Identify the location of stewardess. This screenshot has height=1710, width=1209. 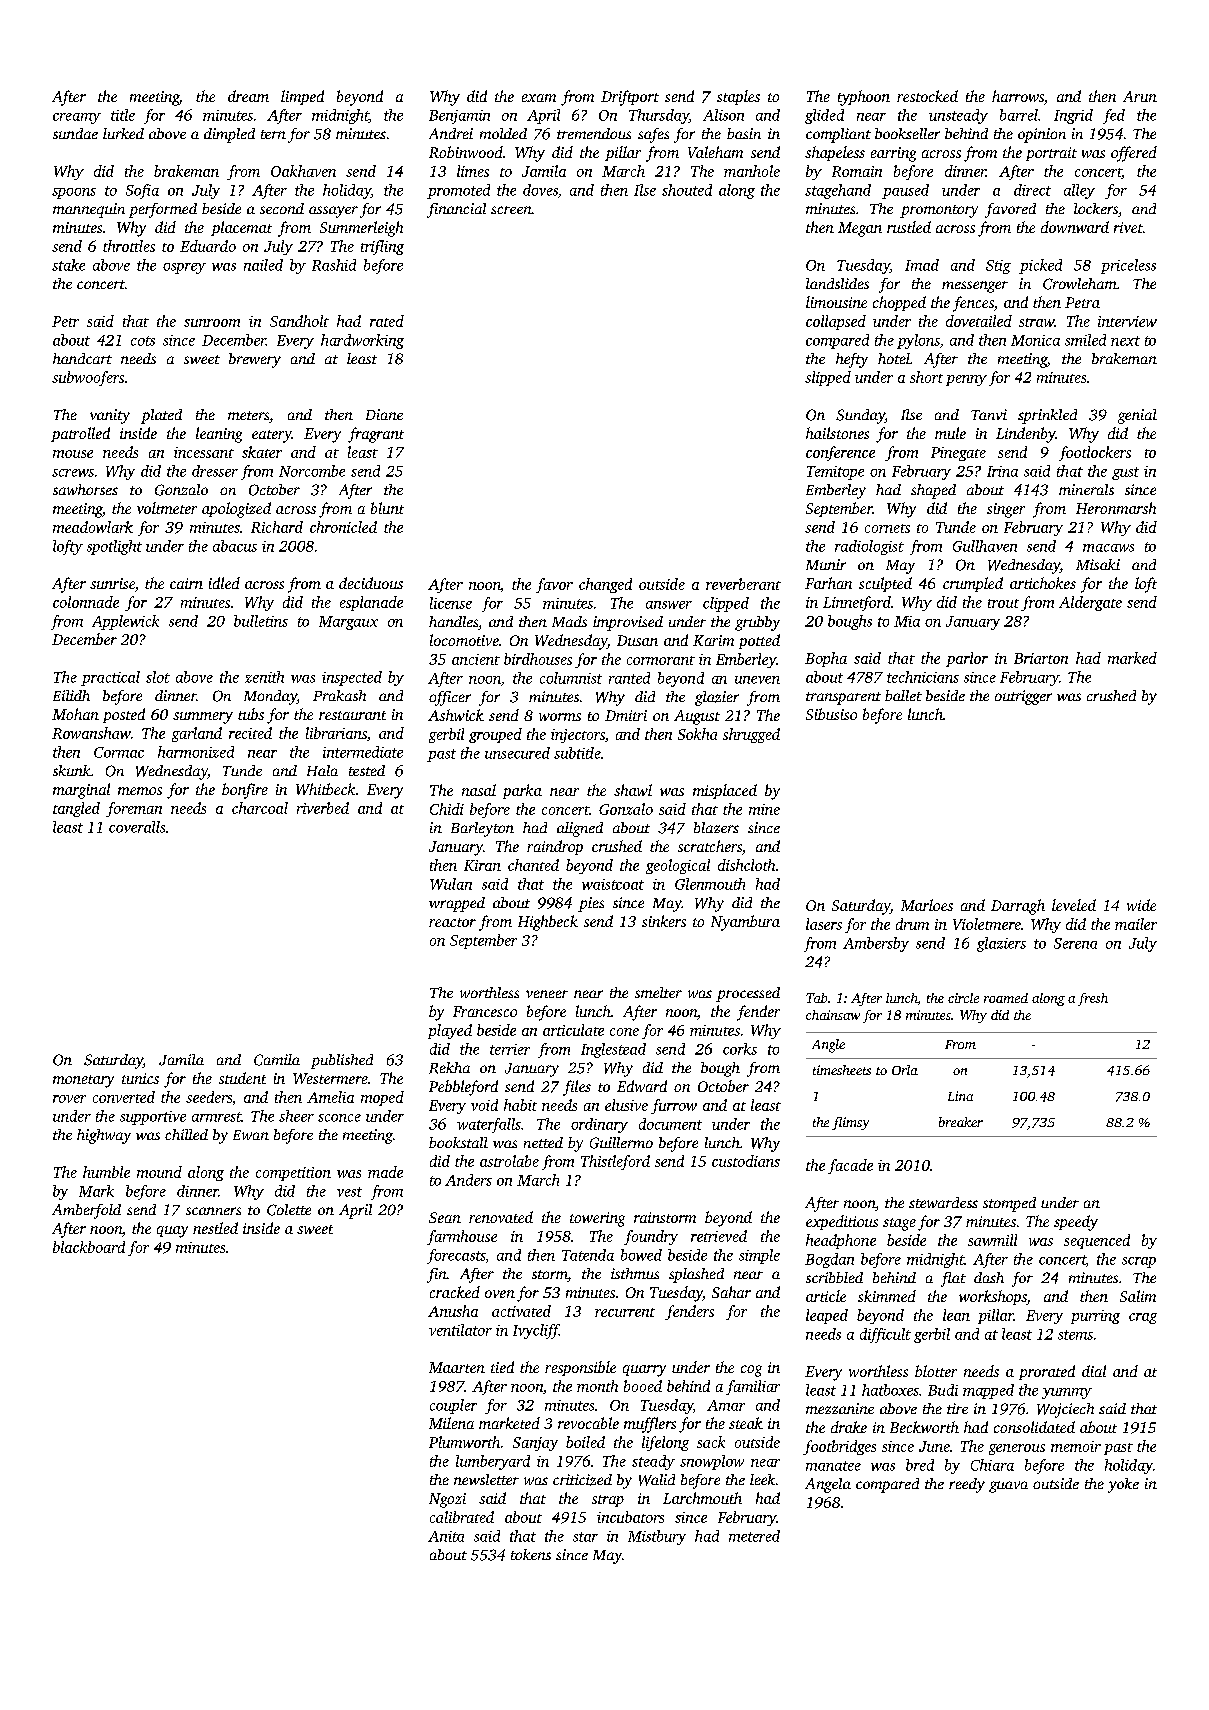
(943, 1202).
